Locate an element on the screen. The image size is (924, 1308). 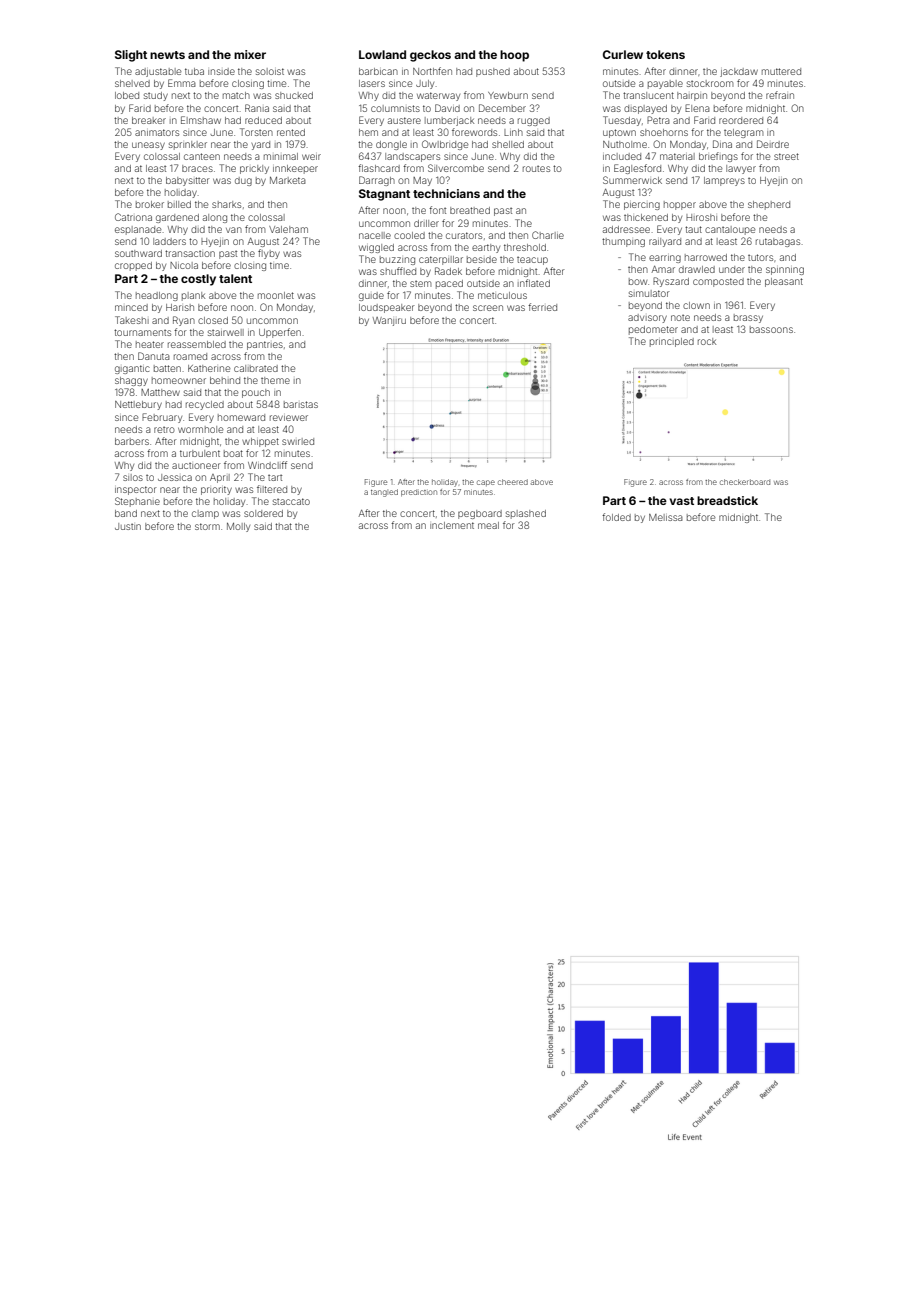
geckos is located at coordinates (430, 56).
